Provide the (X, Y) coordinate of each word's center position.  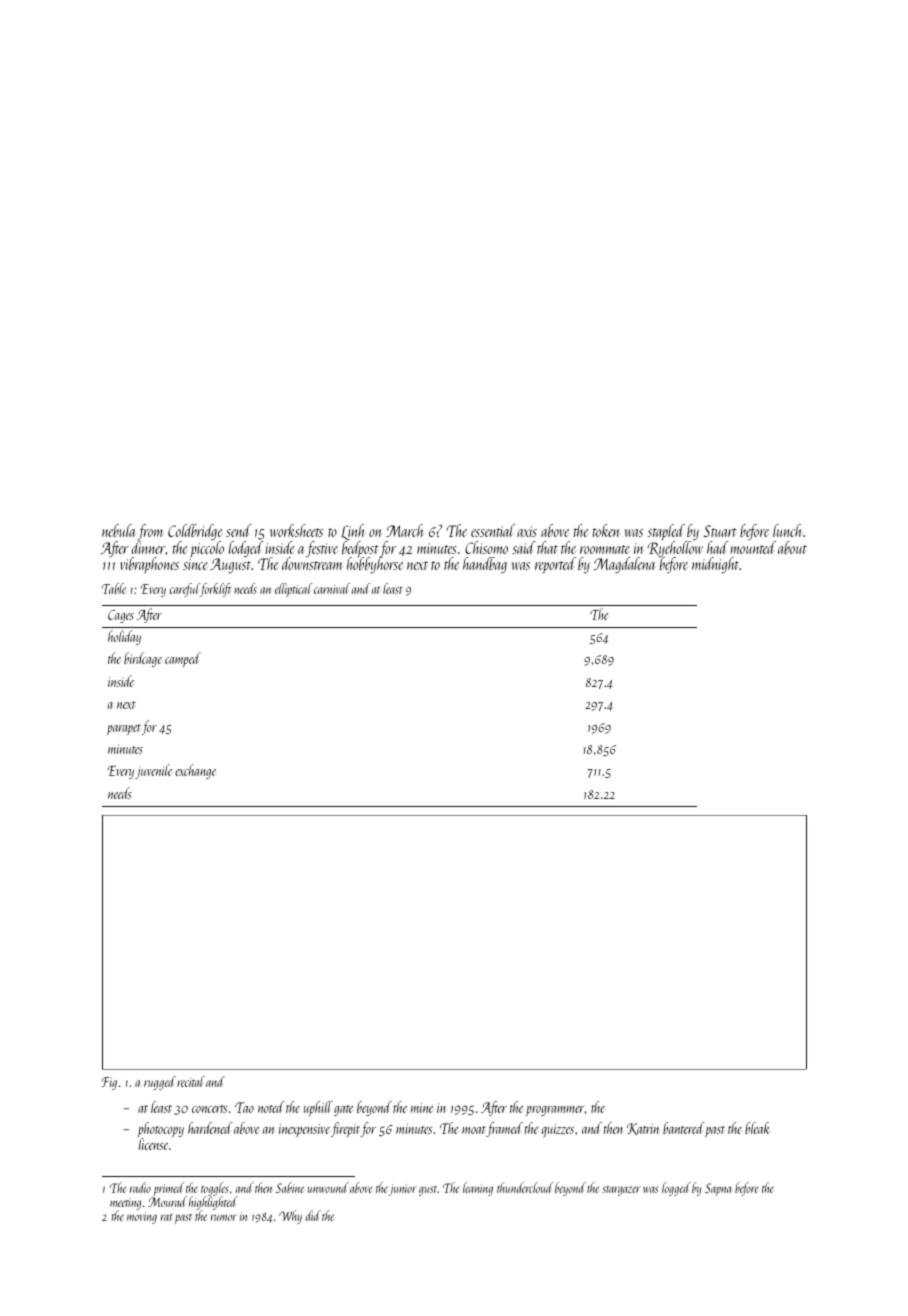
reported (555, 565)
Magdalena (624, 565)
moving (142, 1218)
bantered (684, 1128)
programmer (555, 1111)
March (405, 530)
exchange (195, 771)
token (606, 530)
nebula (119, 530)
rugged (160, 1083)
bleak (757, 1128)
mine (422, 1108)
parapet (124, 729)
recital (191, 1081)
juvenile (153, 771)
